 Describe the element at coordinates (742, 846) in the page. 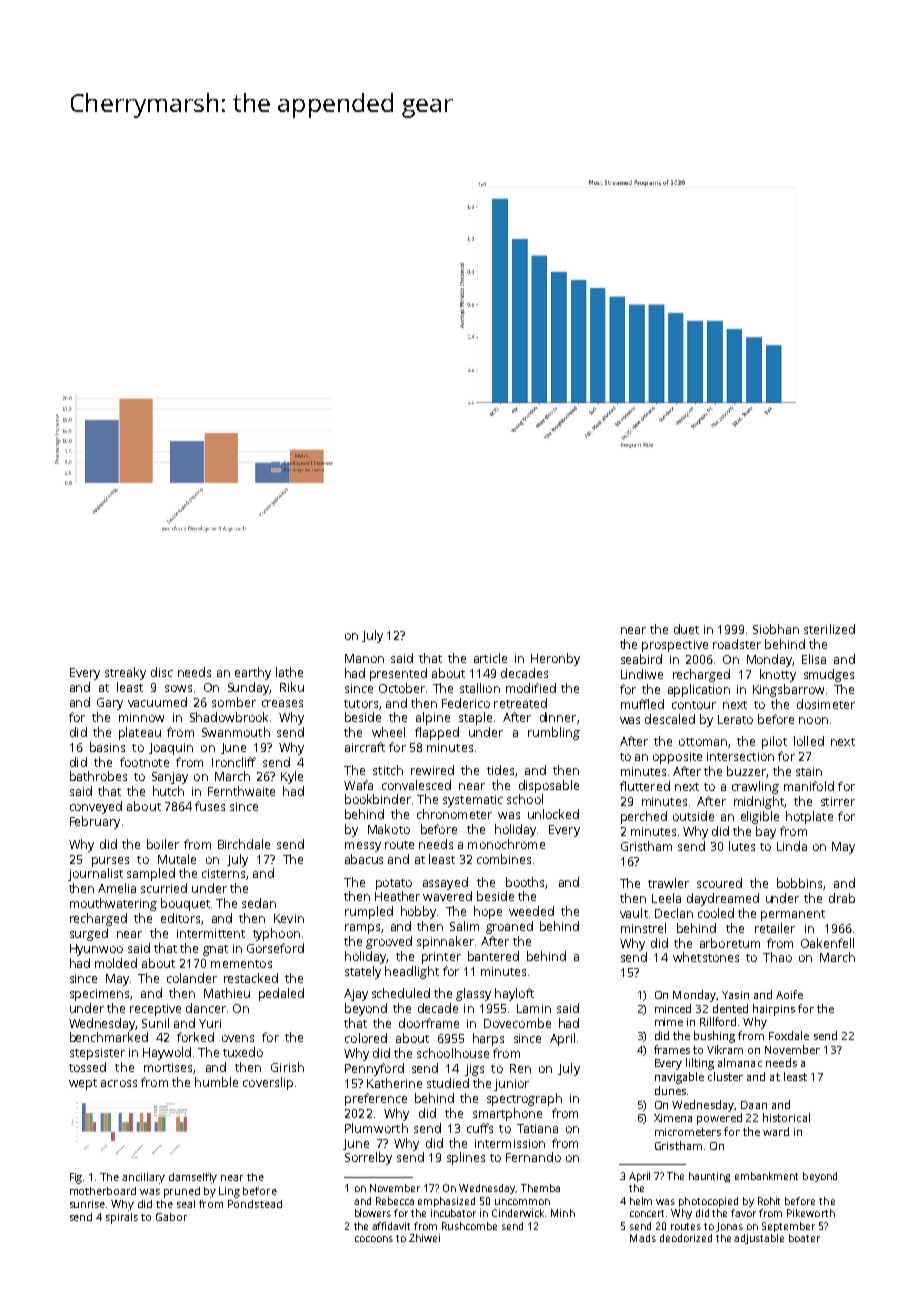

I see `lutes` at that location.
